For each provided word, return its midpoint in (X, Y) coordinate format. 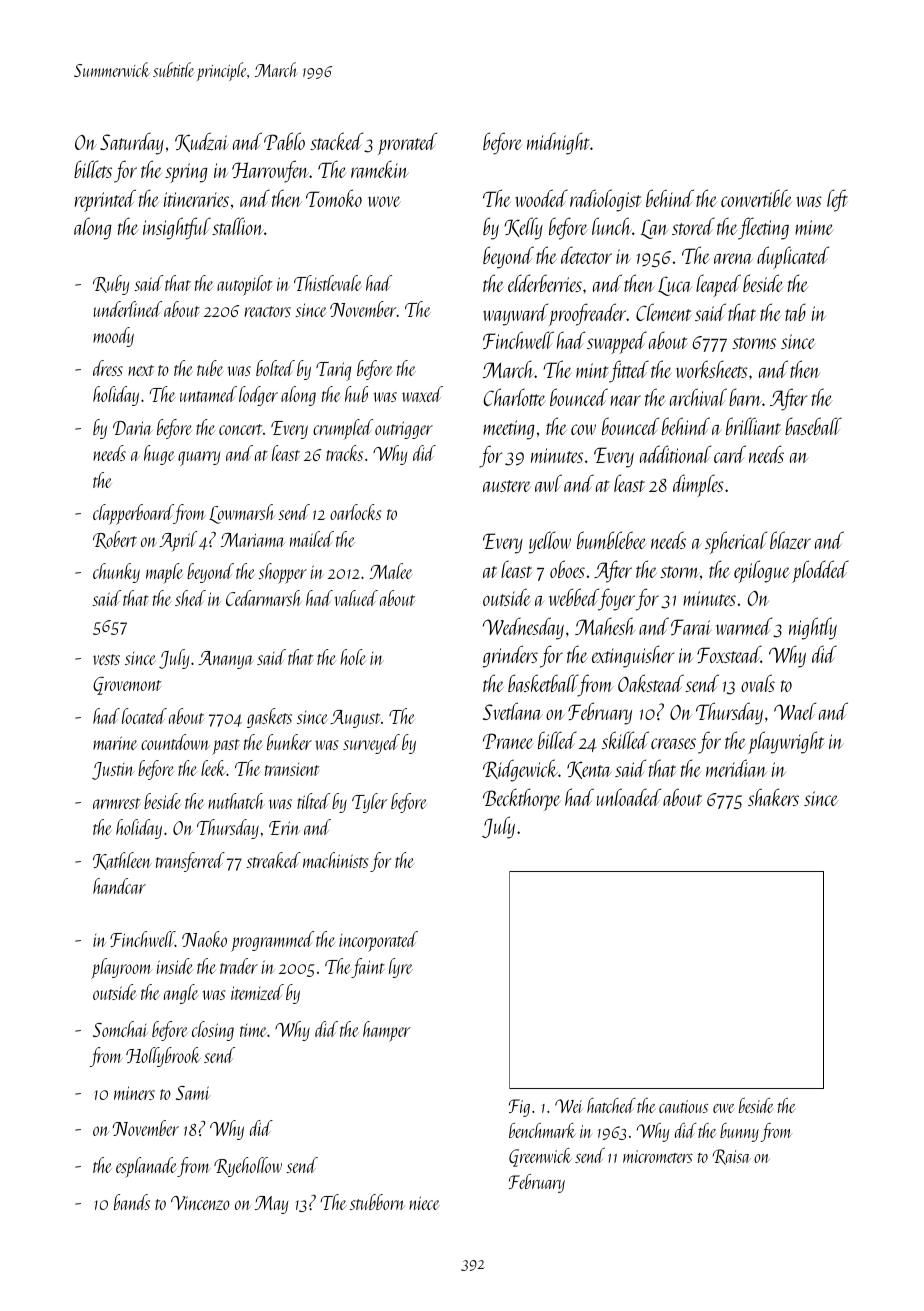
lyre (401, 968)
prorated (407, 143)
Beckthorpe (521, 799)
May (271, 1205)
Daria (133, 428)
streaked (273, 860)
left (837, 200)
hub (356, 394)
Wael (795, 711)
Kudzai (201, 142)
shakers (773, 797)
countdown (175, 742)
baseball (813, 426)
